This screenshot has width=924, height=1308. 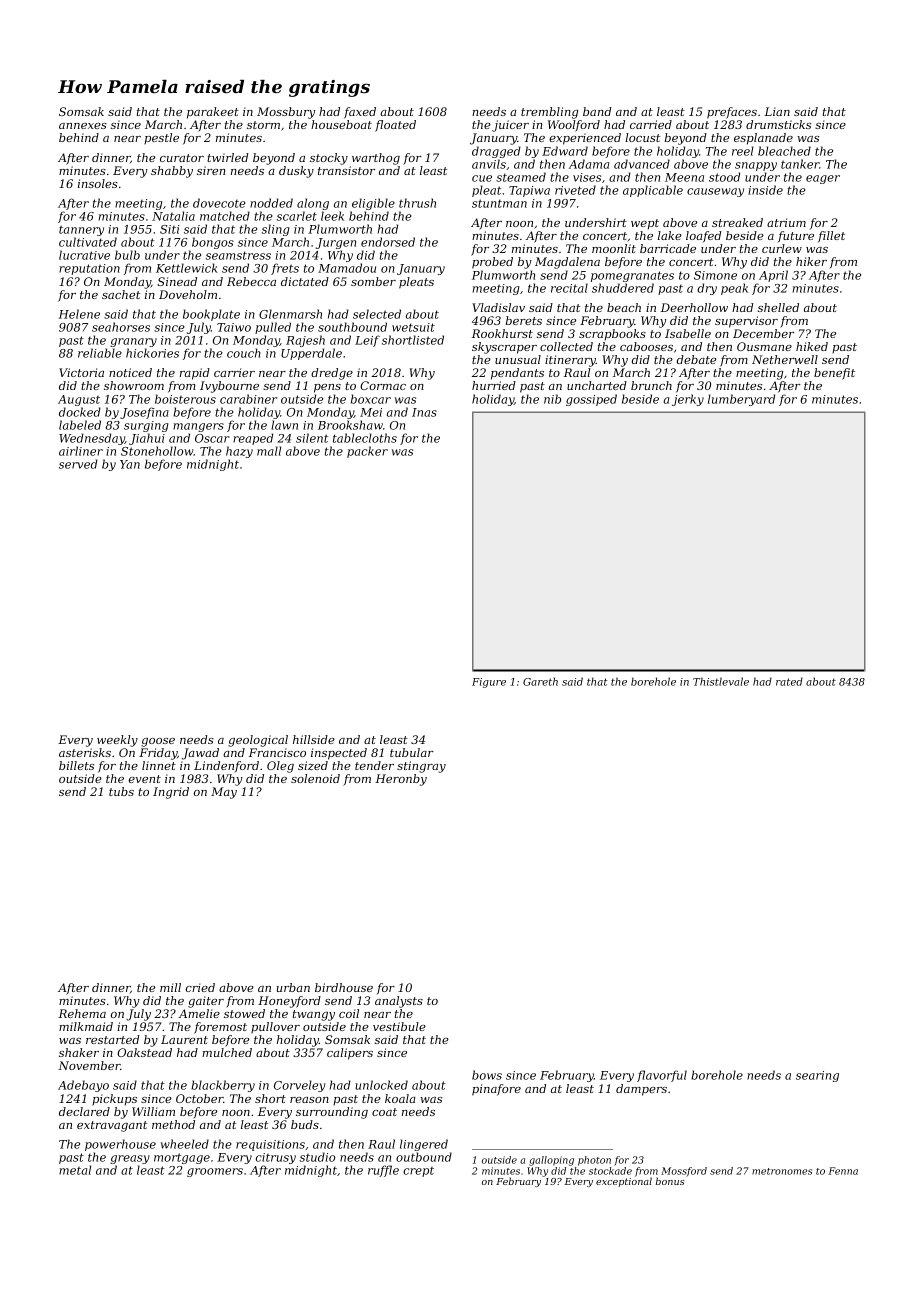 I want to click on jerky, so click(x=688, y=400).
